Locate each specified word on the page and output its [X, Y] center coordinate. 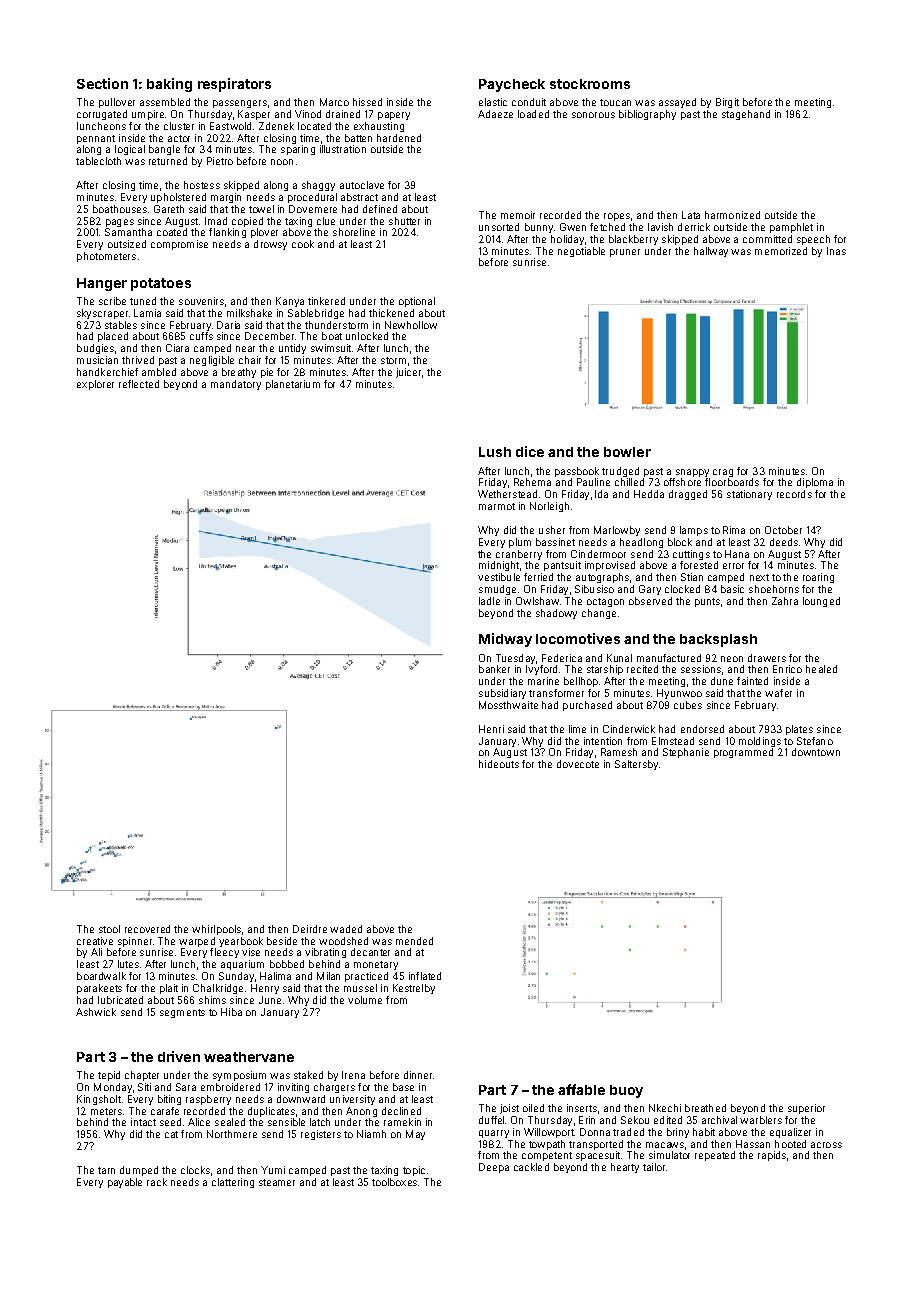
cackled [531, 1167]
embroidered [230, 1087]
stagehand [746, 115]
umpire [148, 115]
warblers [761, 1120]
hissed [367, 102]
